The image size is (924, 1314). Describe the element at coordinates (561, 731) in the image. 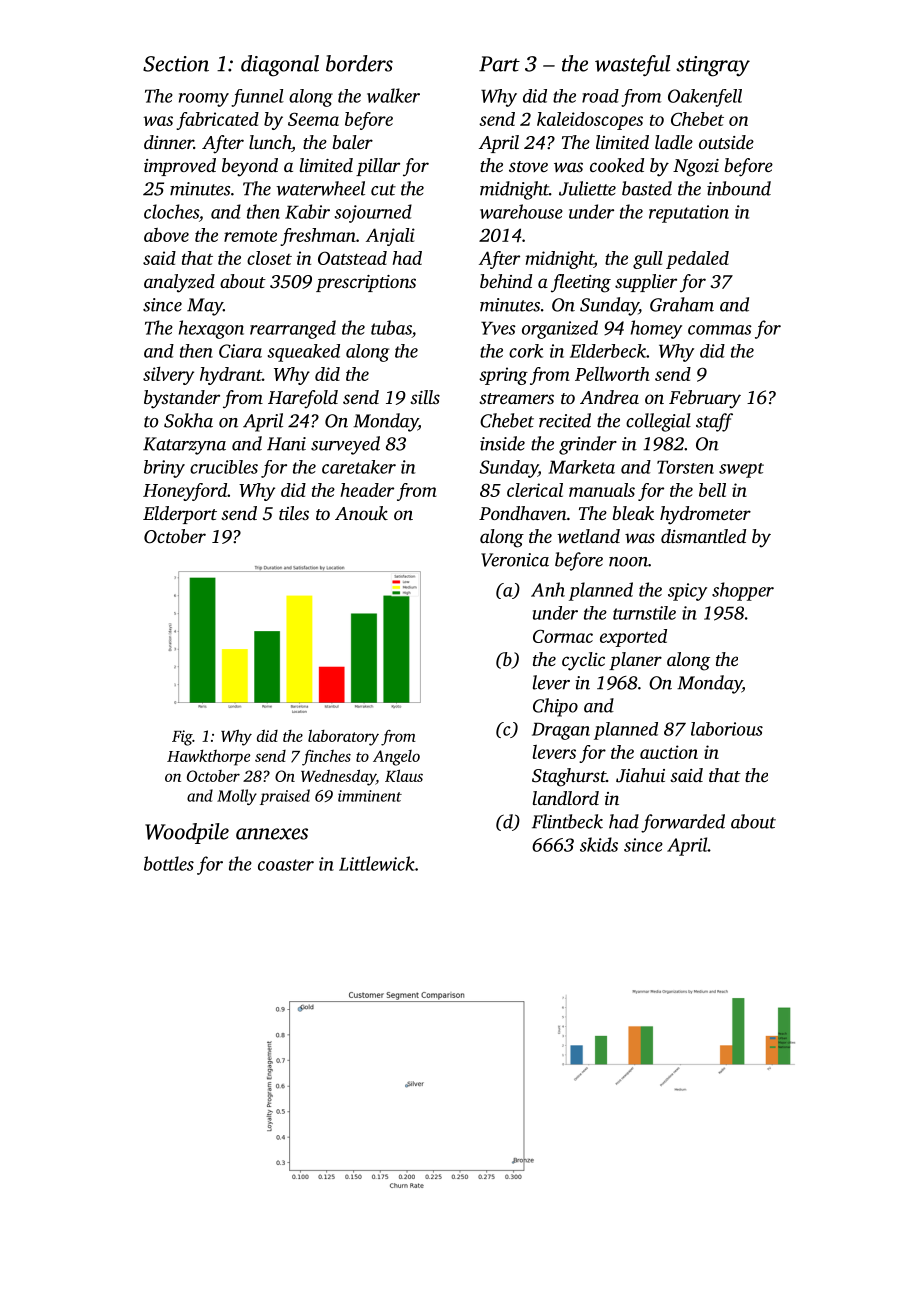

I see `Dragan` at that location.
